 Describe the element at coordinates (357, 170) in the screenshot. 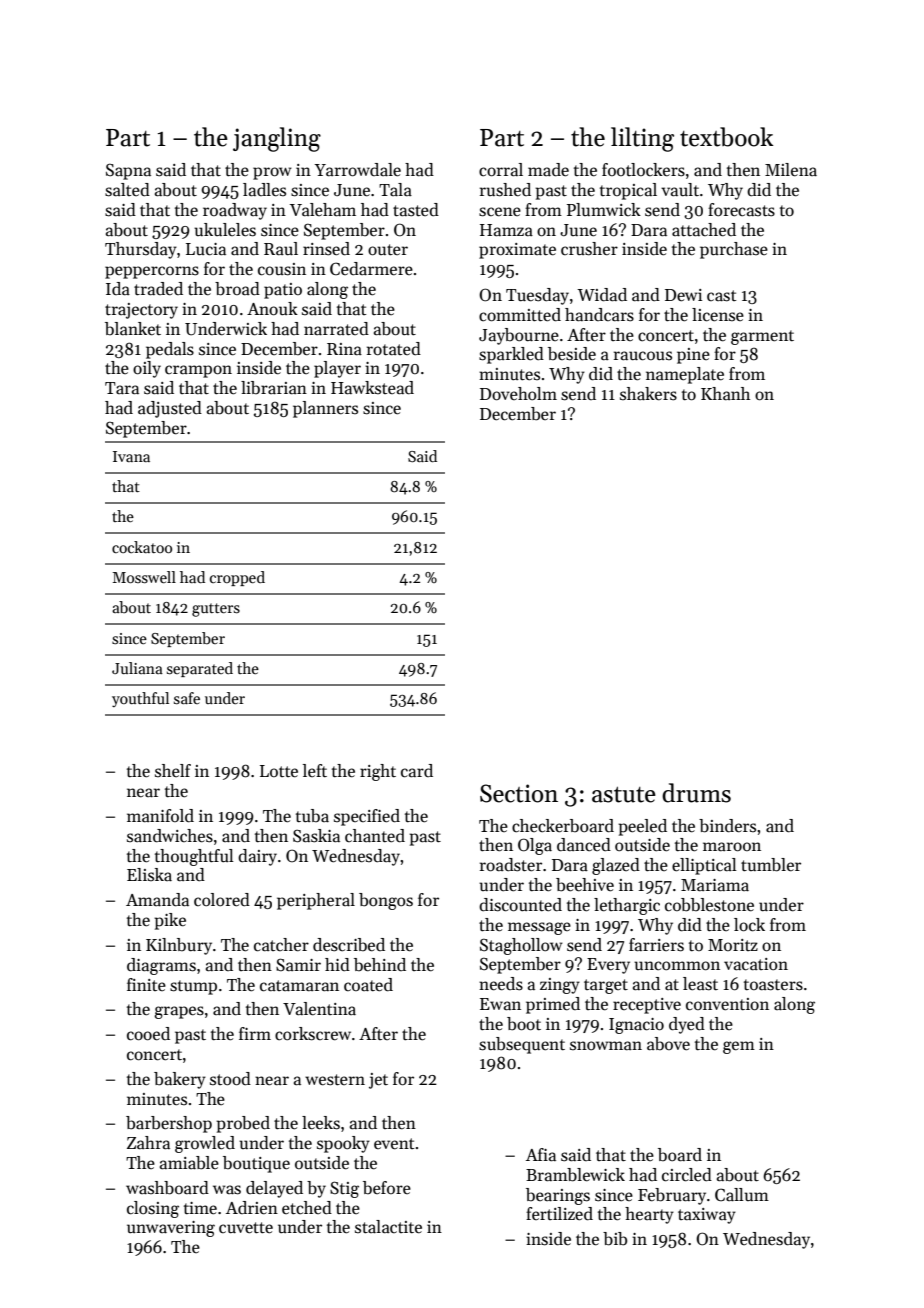

I see `Yarrowdale` at that location.
